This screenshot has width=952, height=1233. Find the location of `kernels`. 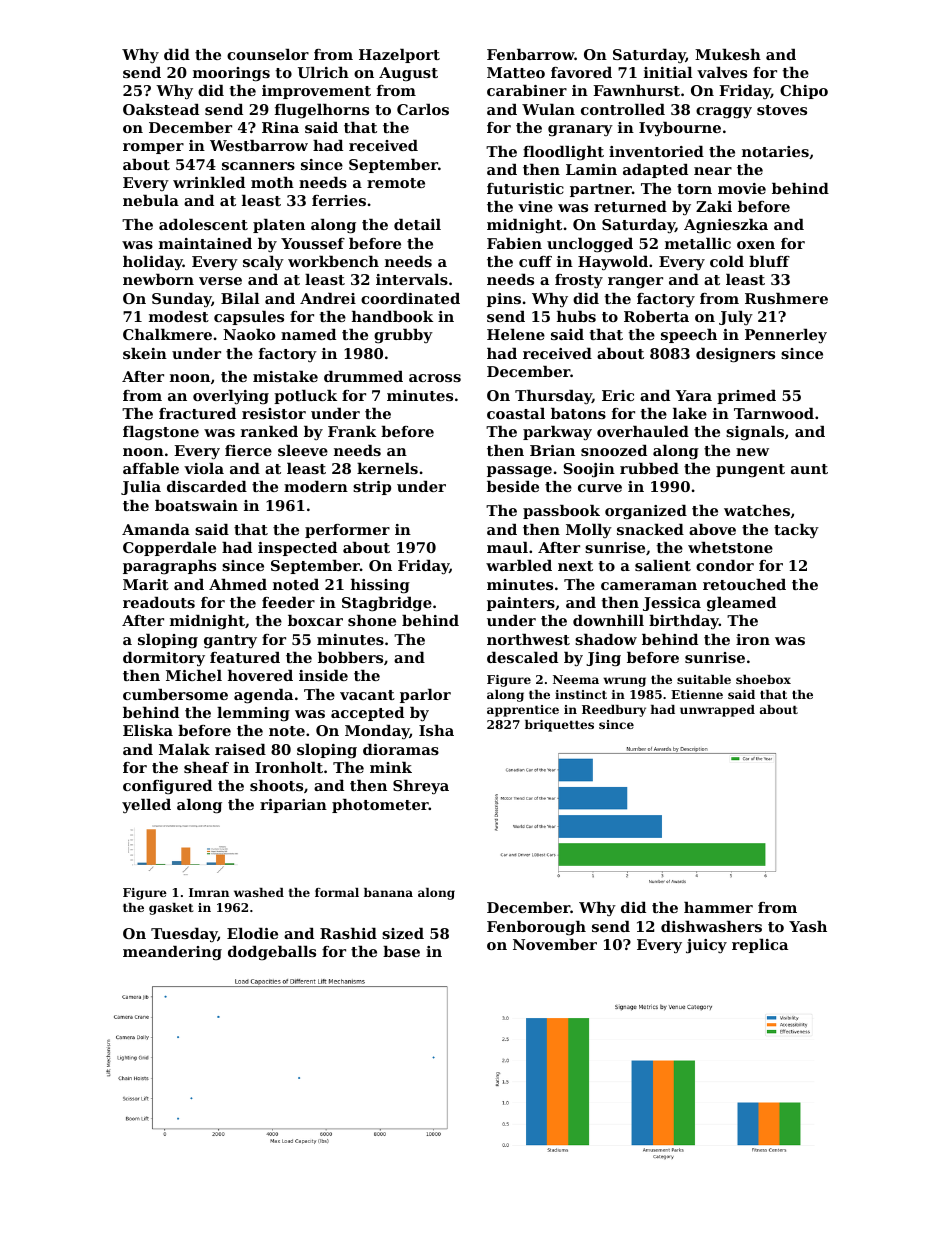

kernels is located at coordinates (387, 468).
